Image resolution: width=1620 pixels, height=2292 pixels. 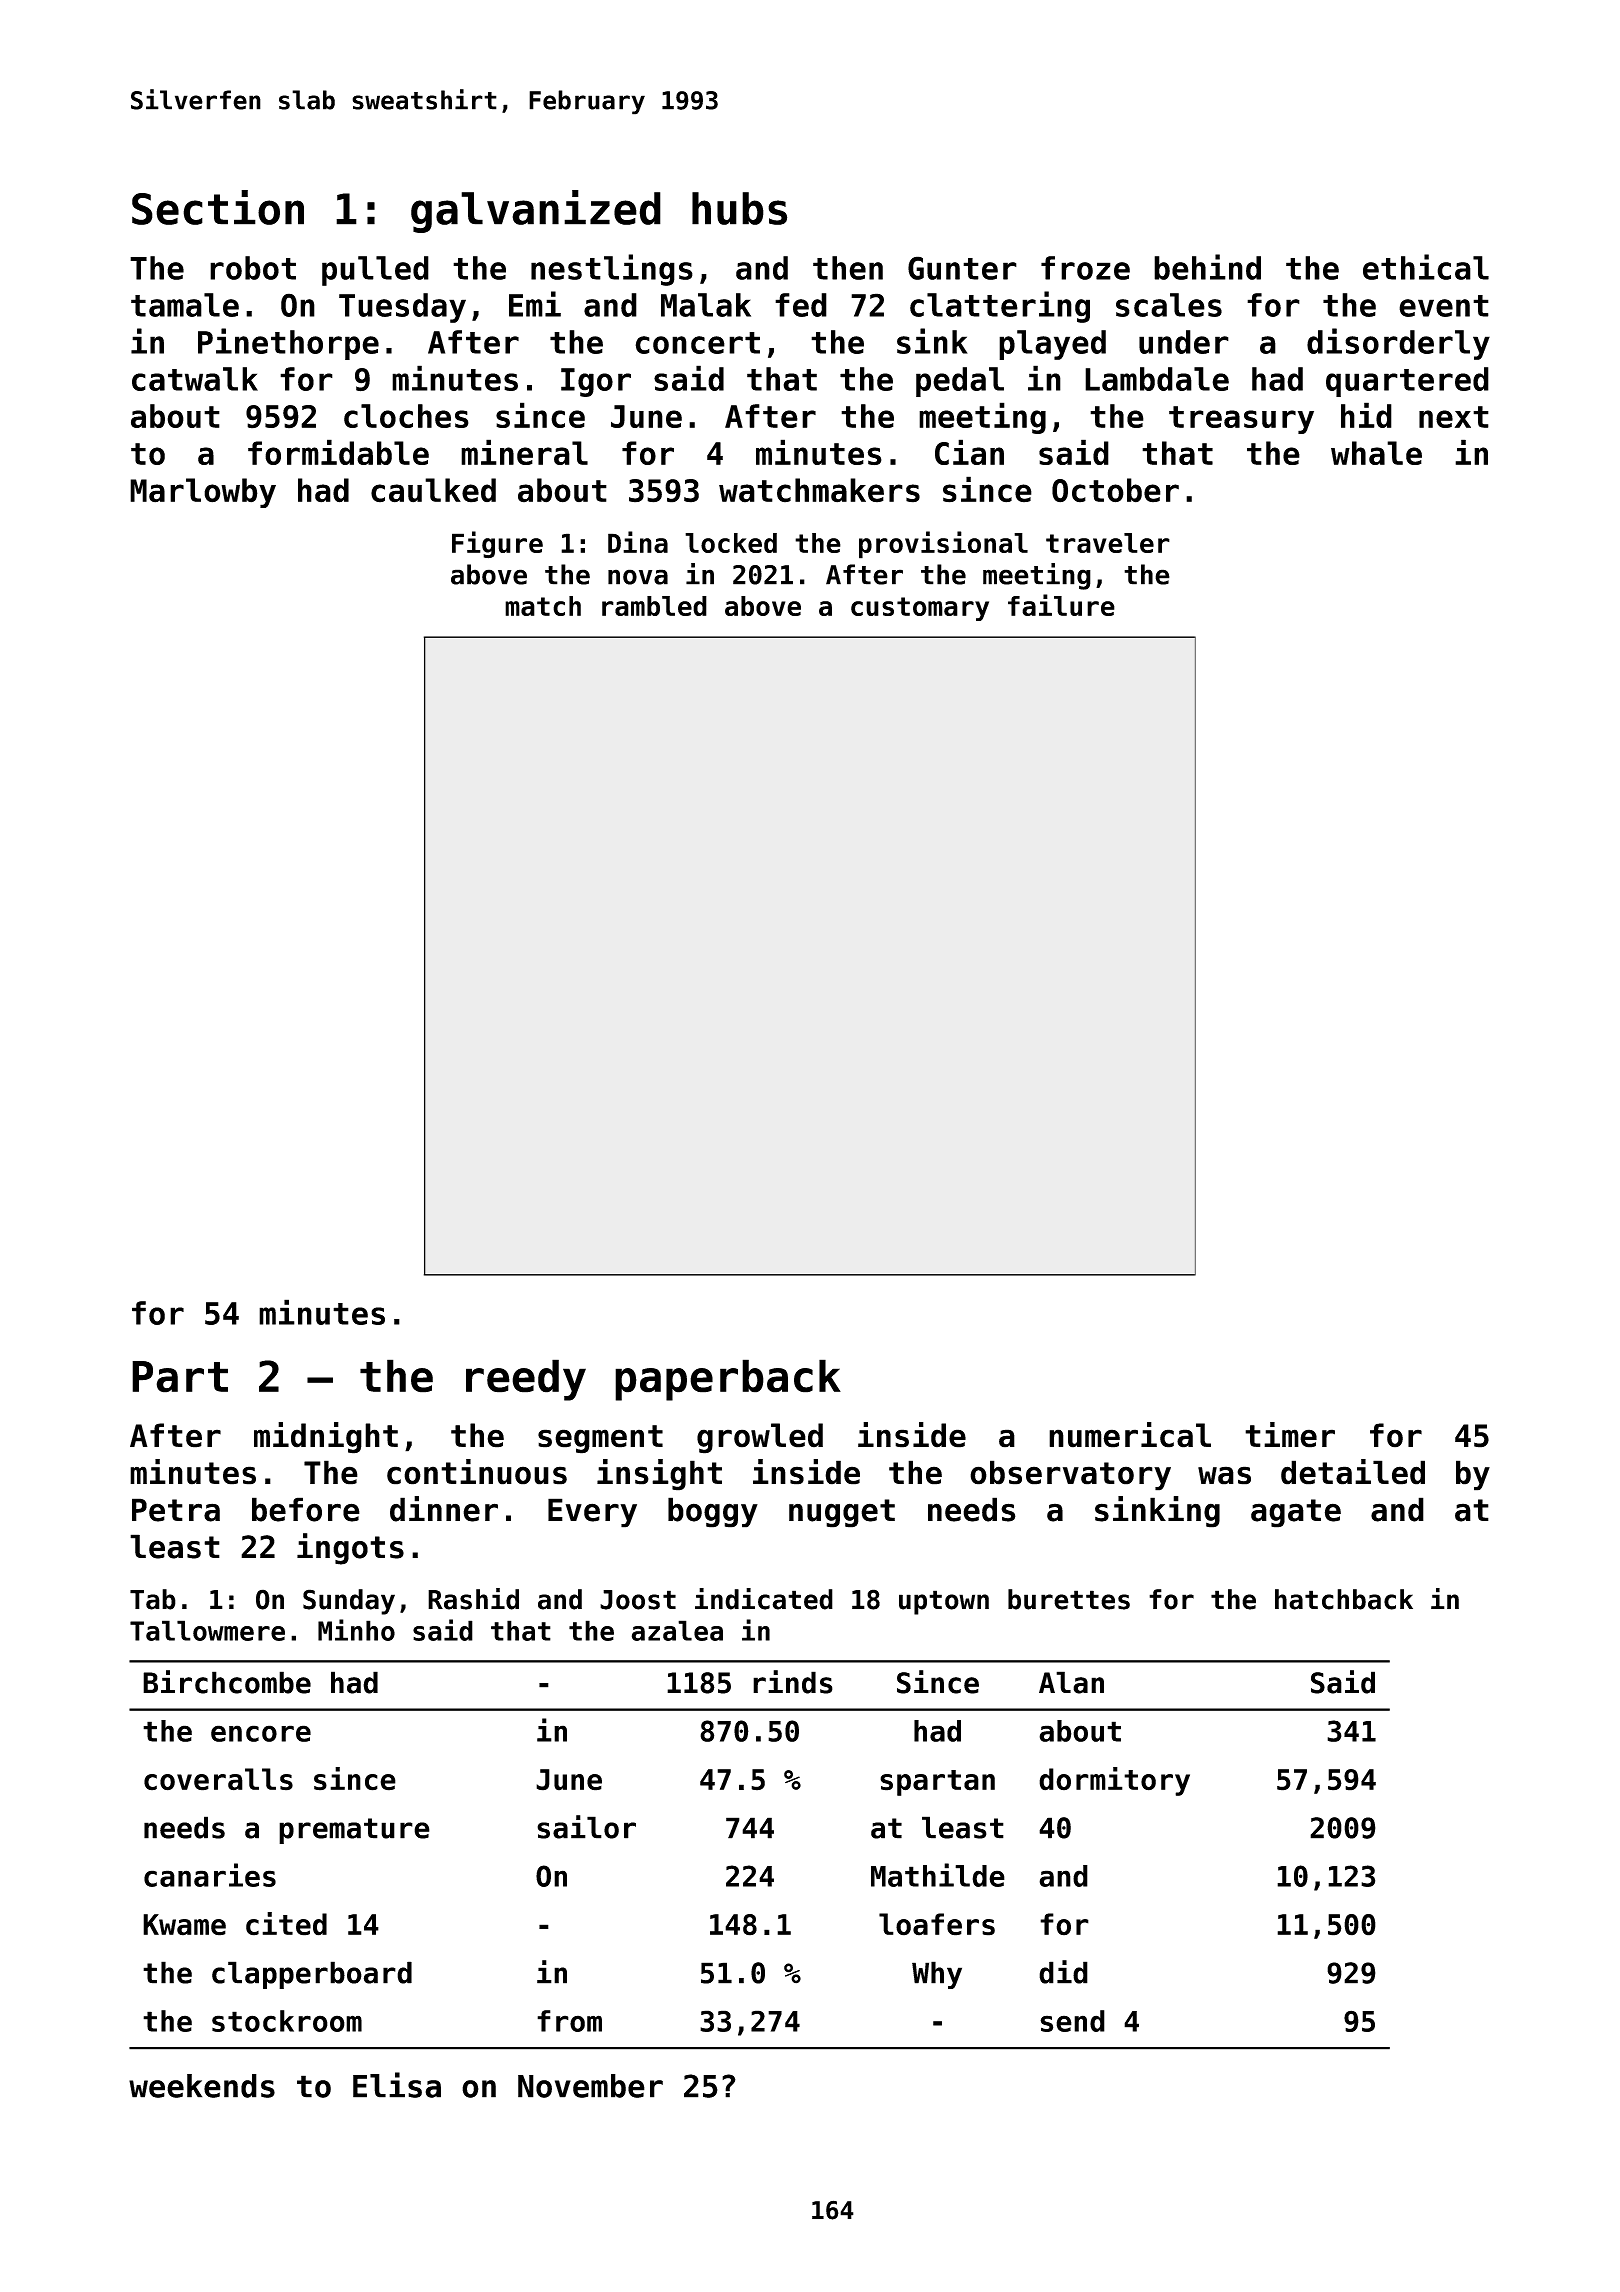 What do you see at coordinates (536, 211) in the document?
I see `galvanized` at bounding box center [536, 211].
